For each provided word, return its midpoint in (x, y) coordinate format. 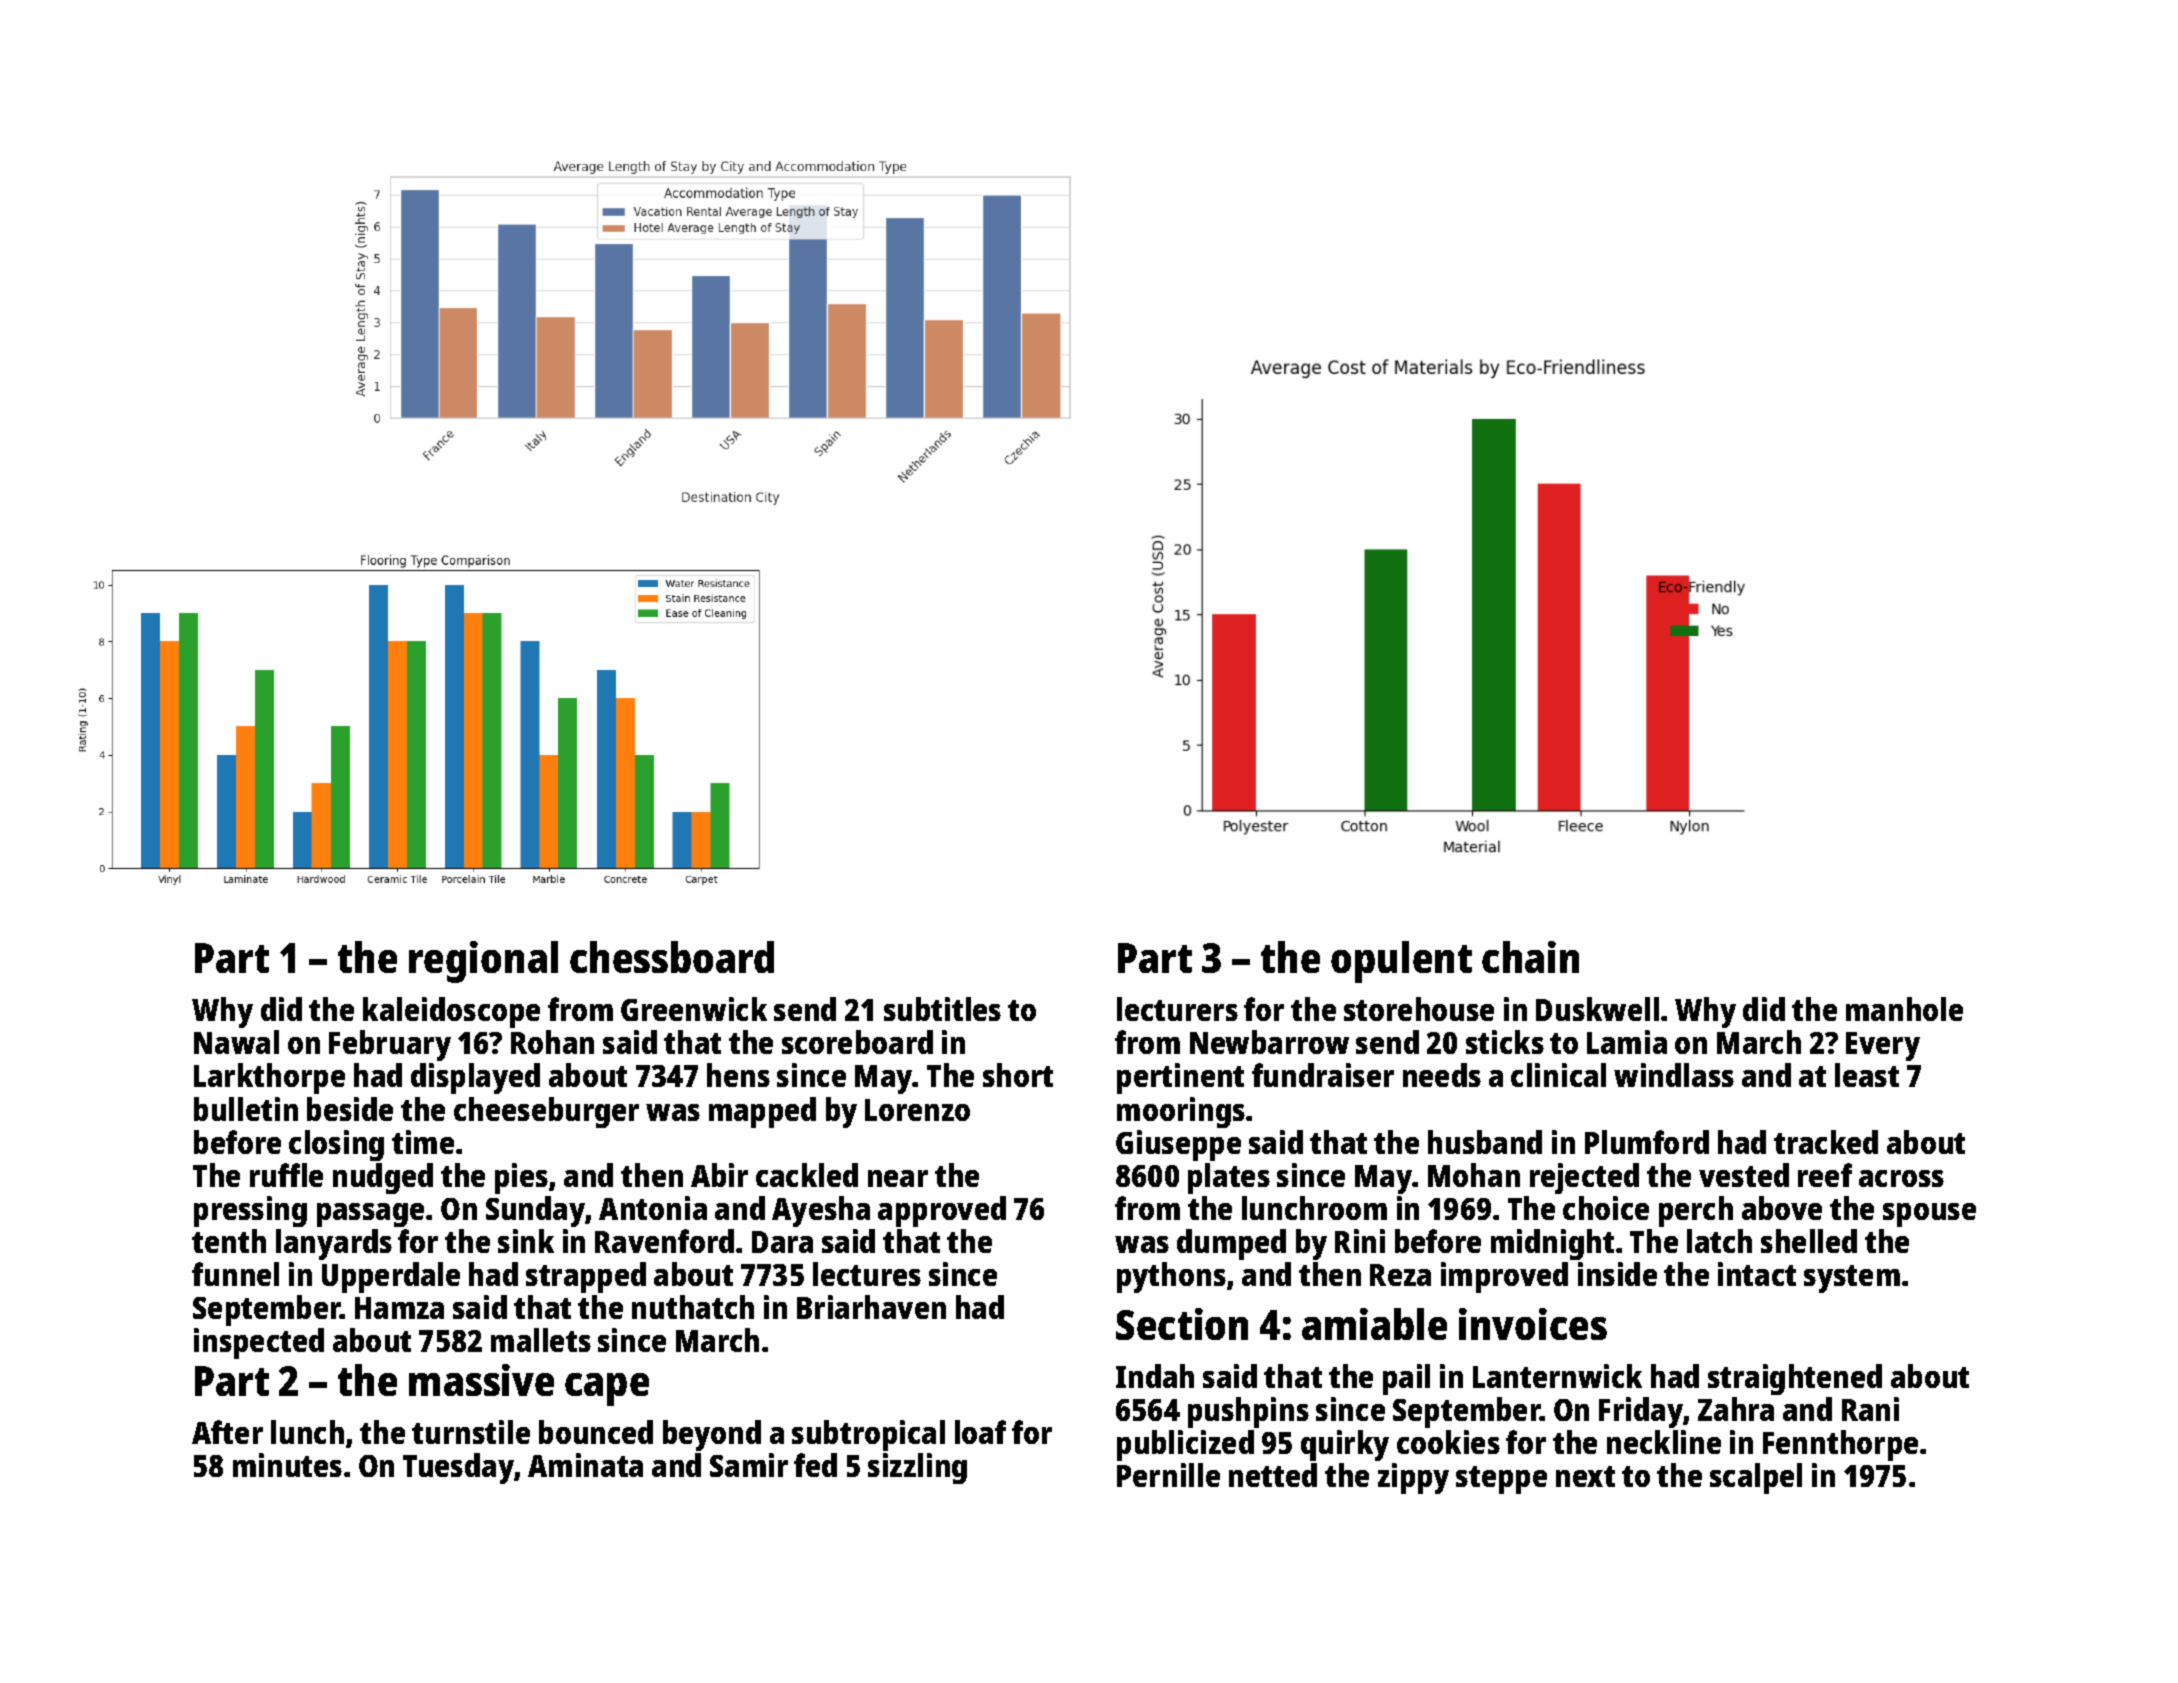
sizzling (917, 1468)
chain (1530, 957)
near (898, 1178)
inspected (259, 1343)
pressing (250, 1211)
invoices (1533, 1324)
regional (483, 962)
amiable (1374, 1324)
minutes (287, 1465)
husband (1485, 1142)
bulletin (246, 1109)
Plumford (1647, 1142)
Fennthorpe (1840, 1445)
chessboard (672, 957)
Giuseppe (1178, 1145)
